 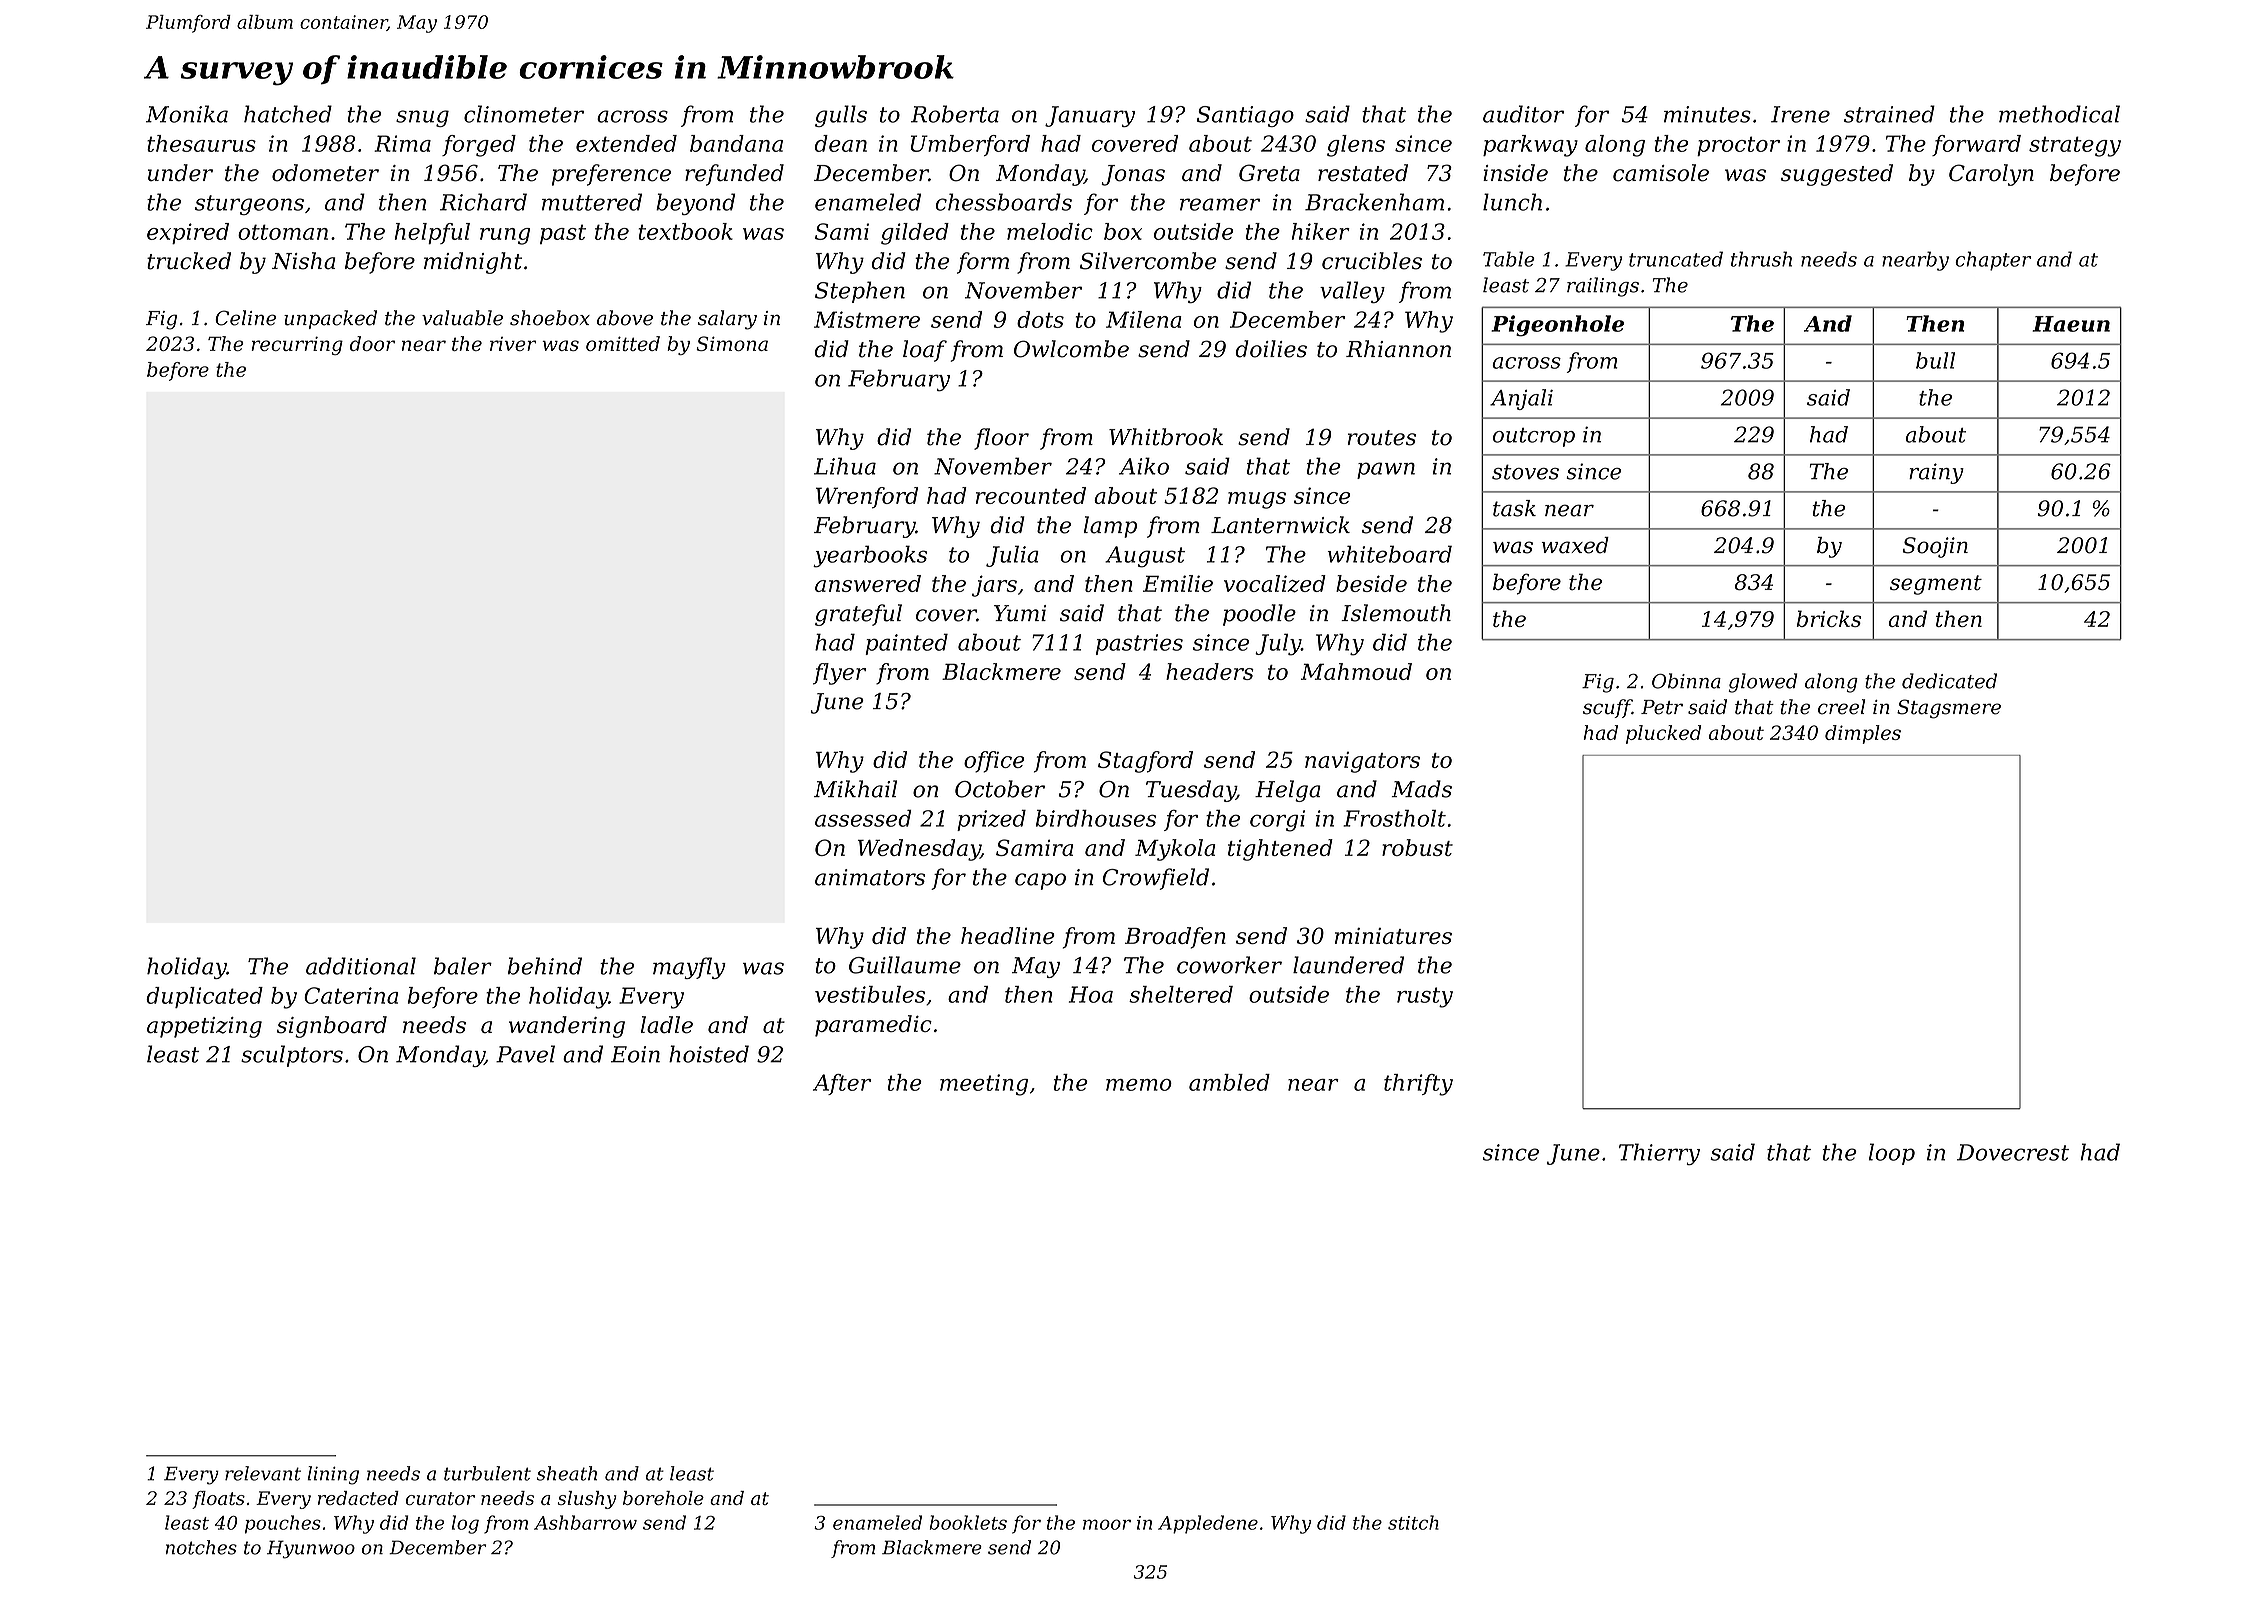 What do you see at coordinates (1686, 681) in the image?
I see `Obinna` at bounding box center [1686, 681].
